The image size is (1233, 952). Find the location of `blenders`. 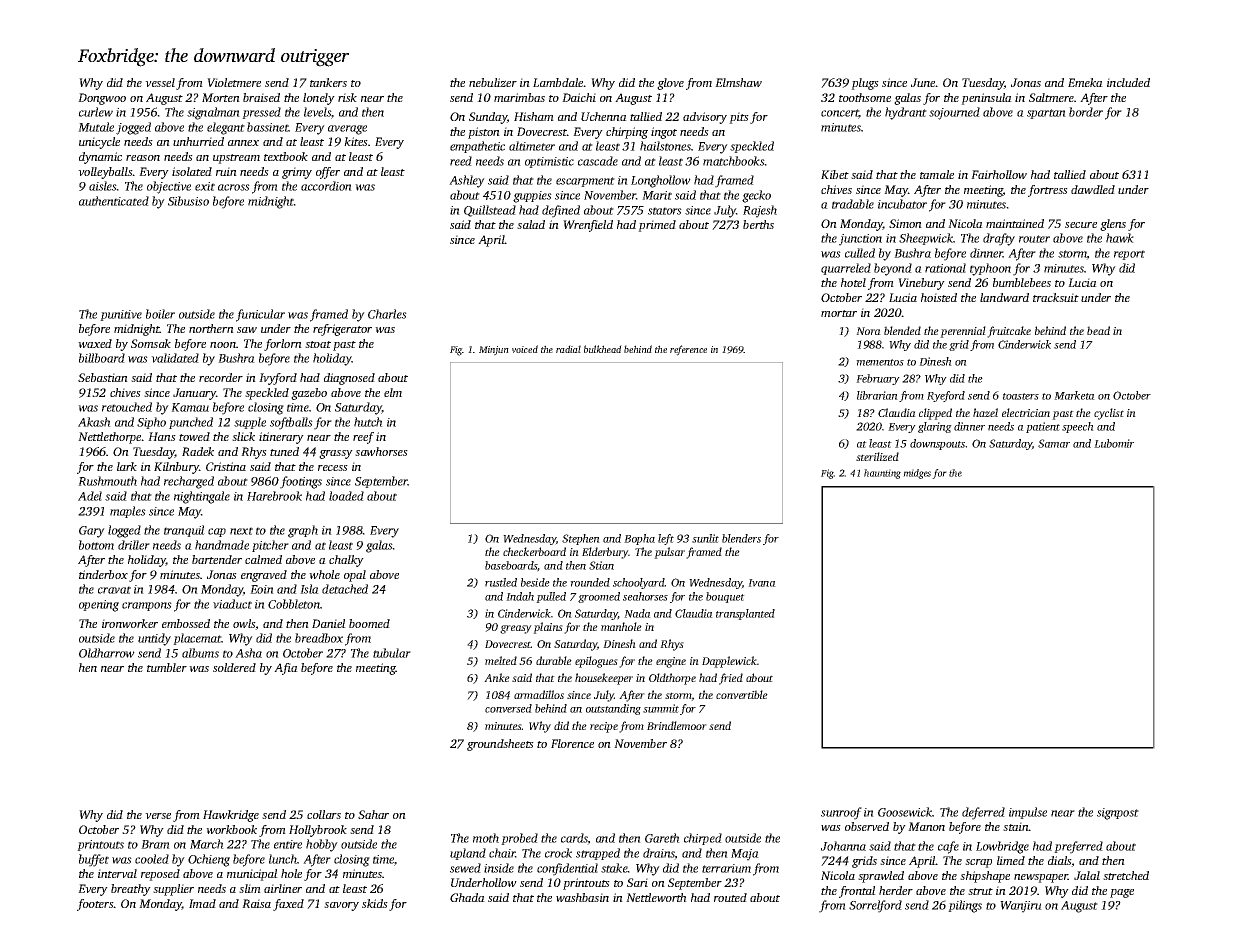

blenders is located at coordinates (741, 538).
